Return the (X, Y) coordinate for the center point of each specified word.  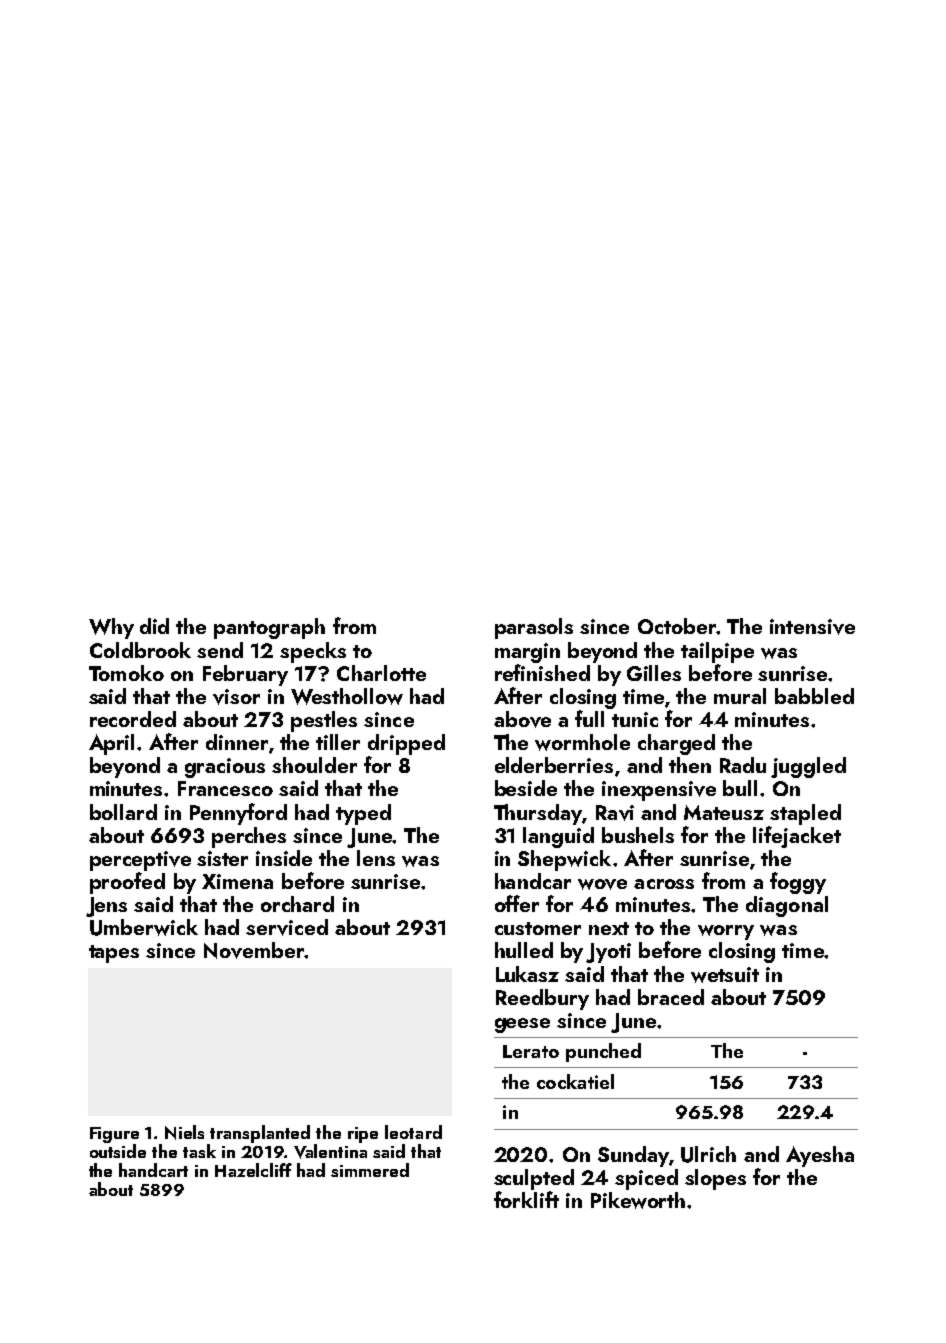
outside (118, 1151)
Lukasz (527, 974)
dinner (237, 742)
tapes (114, 954)
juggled (808, 767)
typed (363, 814)
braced (671, 997)
